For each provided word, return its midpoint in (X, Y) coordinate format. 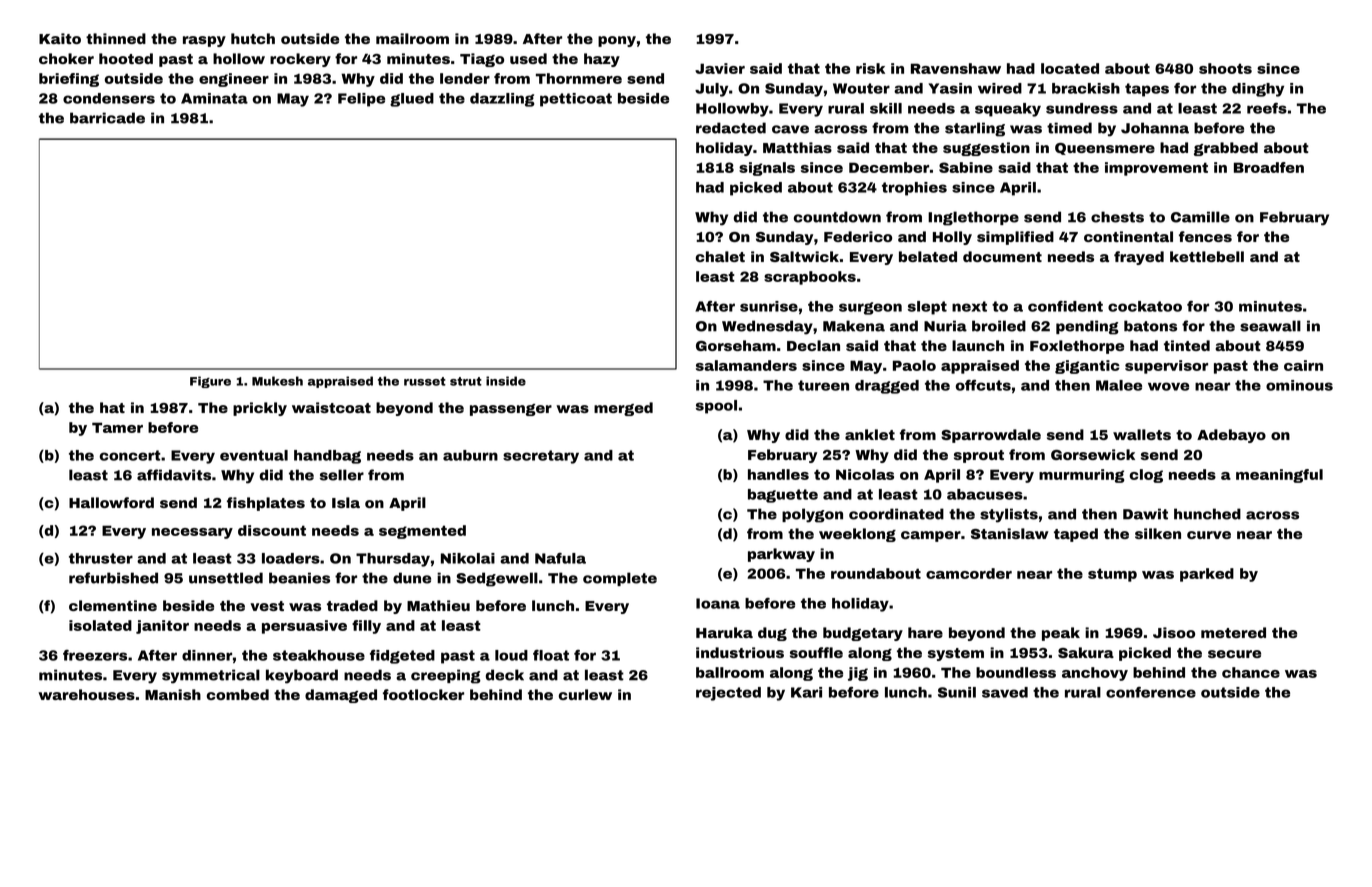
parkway (781, 555)
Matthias (797, 147)
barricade (107, 118)
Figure (210, 382)
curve (1209, 535)
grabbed (1226, 149)
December (889, 167)
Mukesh (277, 381)
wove (1168, 386)
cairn (1303, 365)
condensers (109, 98)
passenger (511, 410)
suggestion (986, 149)
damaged (341, 696)
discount (272, 530)
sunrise (769, 306)
